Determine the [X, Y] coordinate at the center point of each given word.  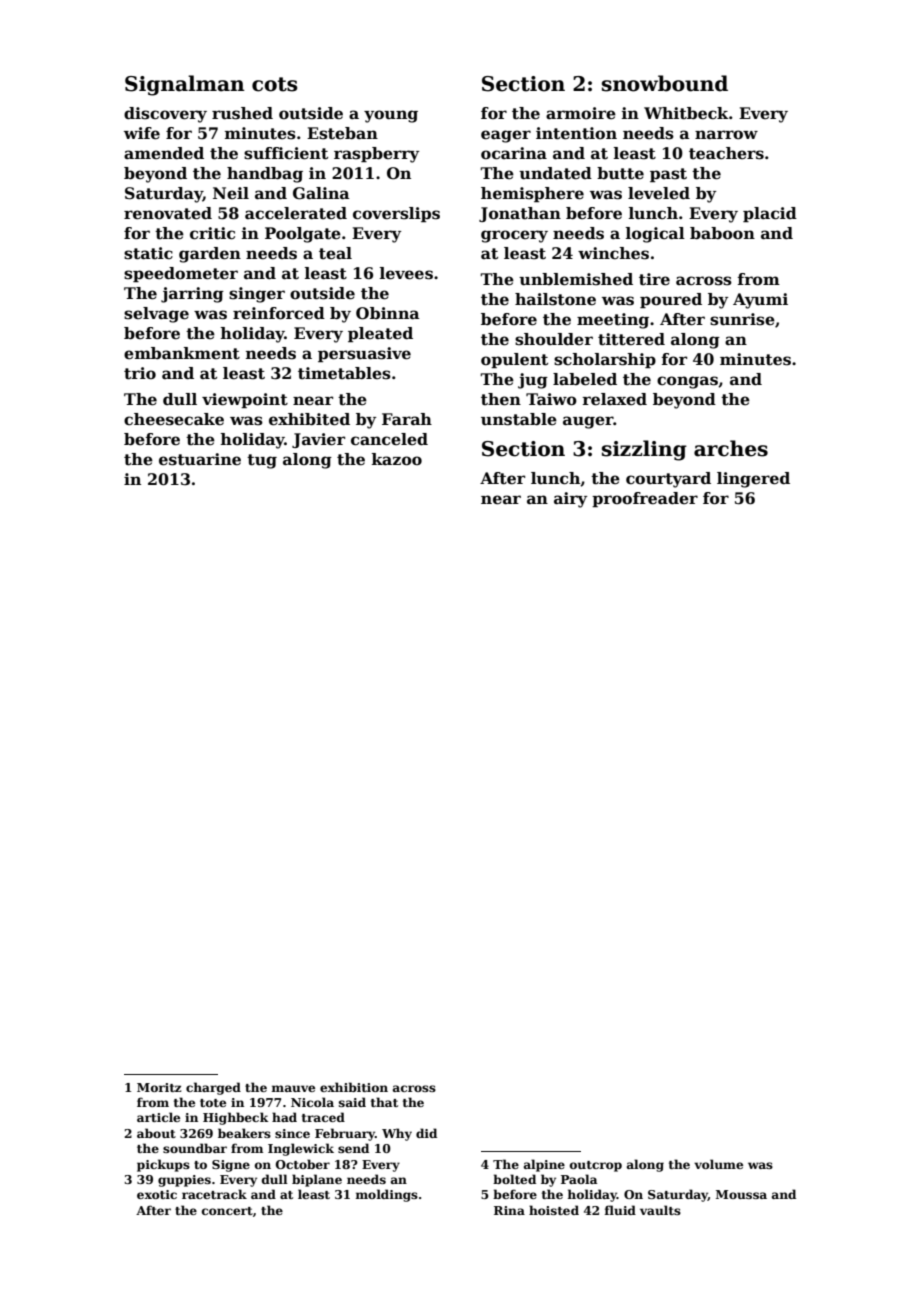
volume [718, 1164]
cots [274, 84]
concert [227, 1211]
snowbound [665, 83]
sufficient [286, 153]
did [426, 1133]
